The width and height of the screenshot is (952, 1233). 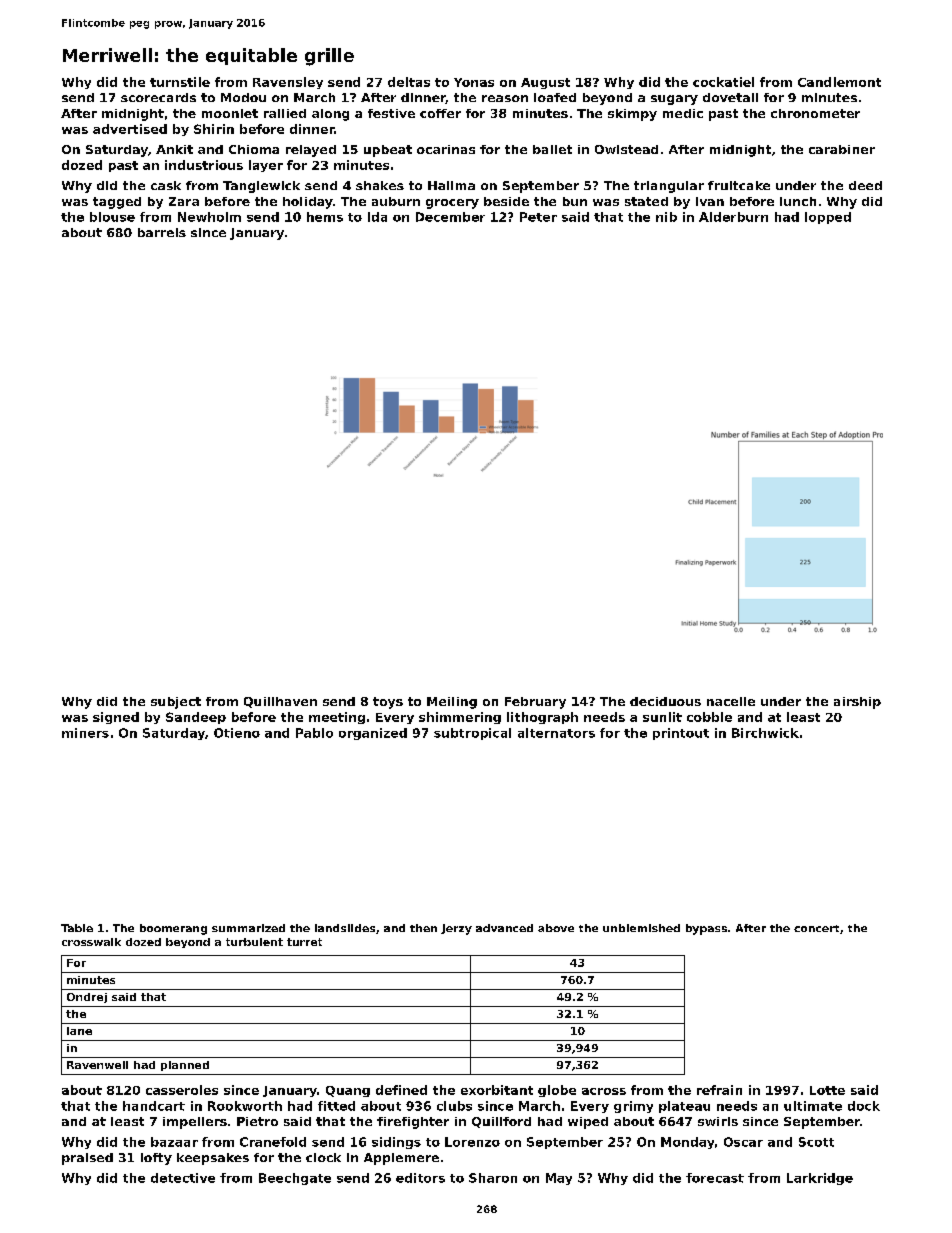 What do you see at coordinates (839, 82) in the screenshot?
I see `Candlemont` at bounding box center [839, 82].
